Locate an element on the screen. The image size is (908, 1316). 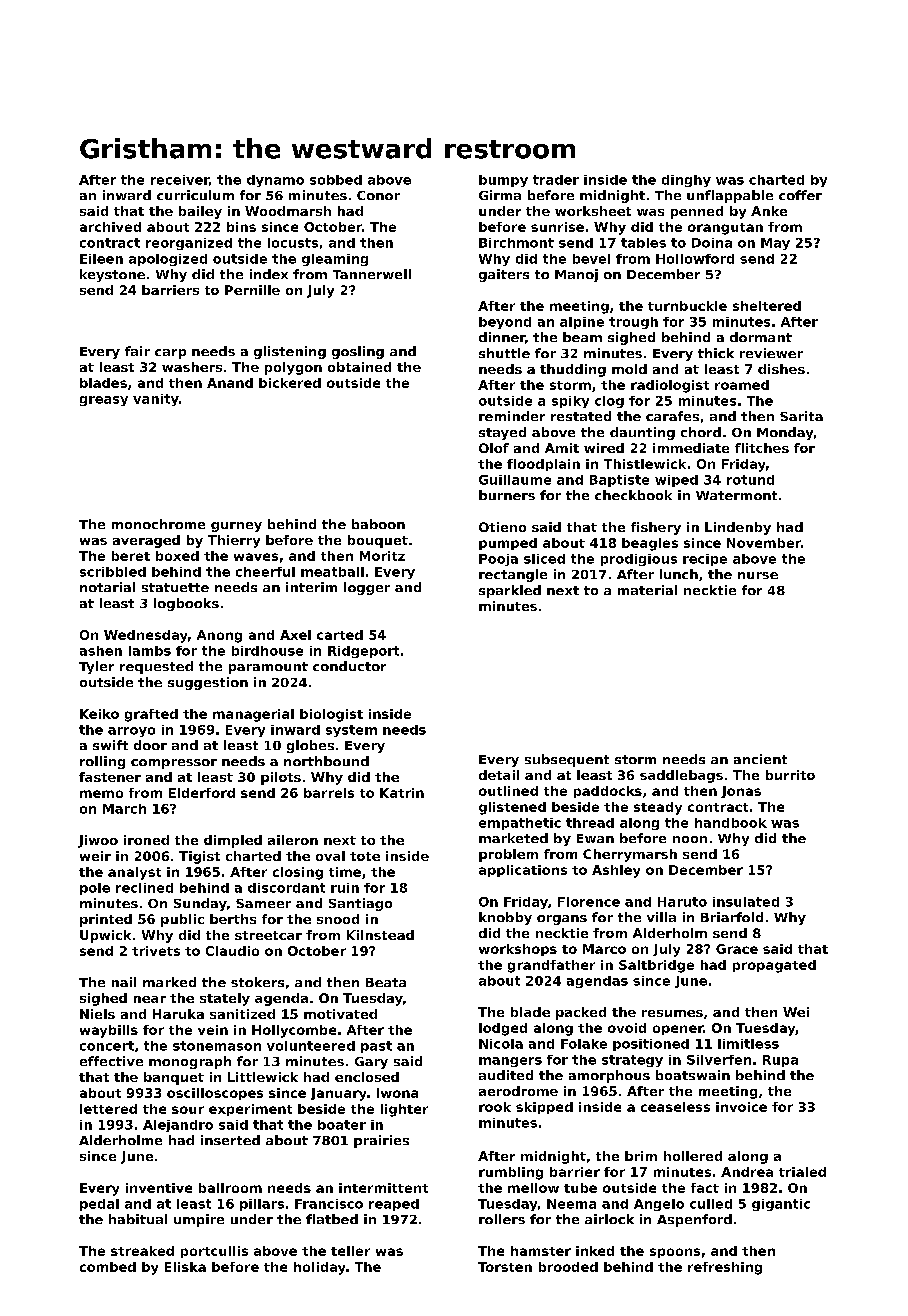
tube is located at coordinates (580, 1188).
